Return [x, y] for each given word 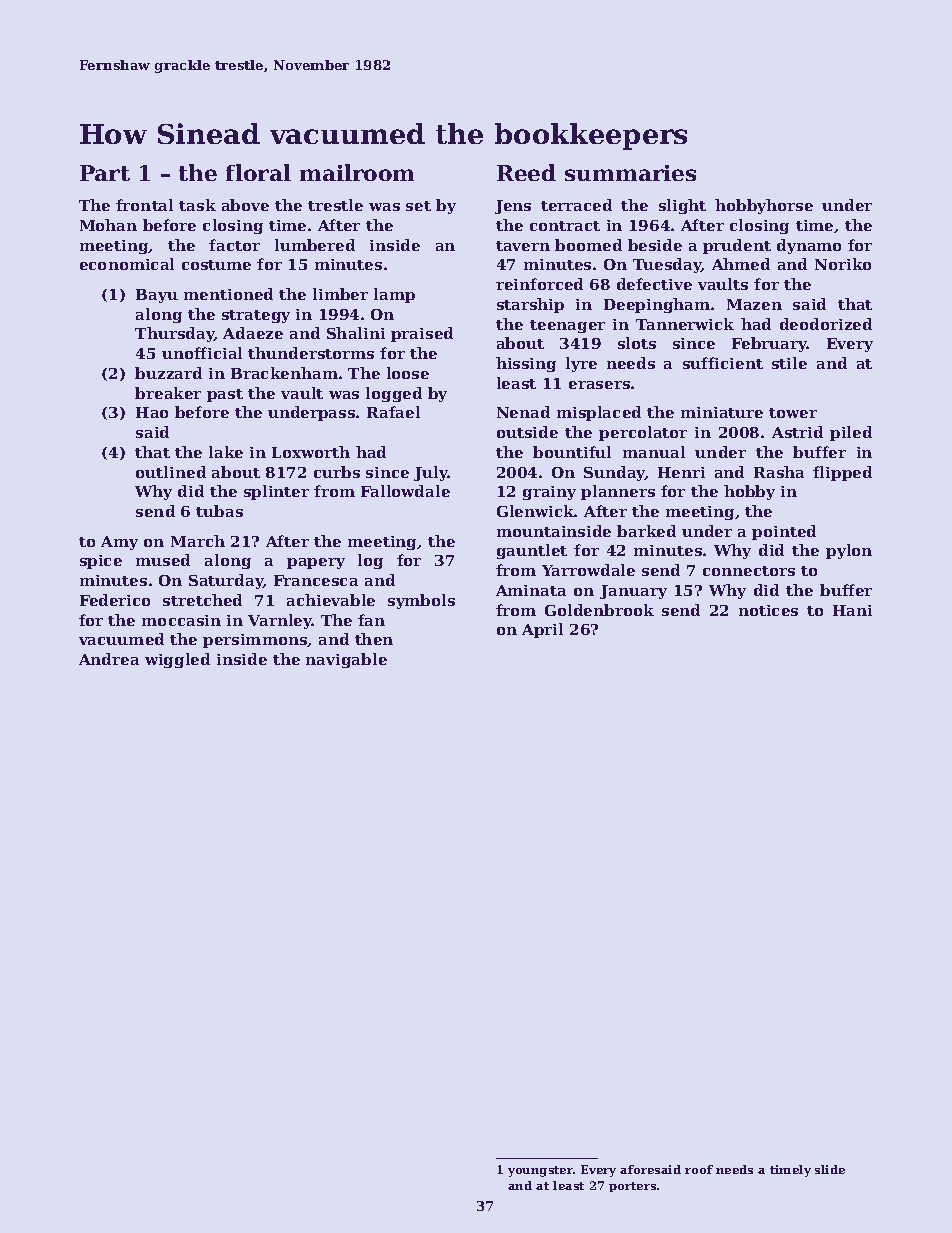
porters [632, 1187]
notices [768, 610]
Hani [852, 610]
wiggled [177, 660]
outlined [171, 472]
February [769, 344]
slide [830, 1169]
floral [258, 172]
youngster [541, 1171]
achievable [331, 600]
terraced [576, 205]
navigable [346, 660]
